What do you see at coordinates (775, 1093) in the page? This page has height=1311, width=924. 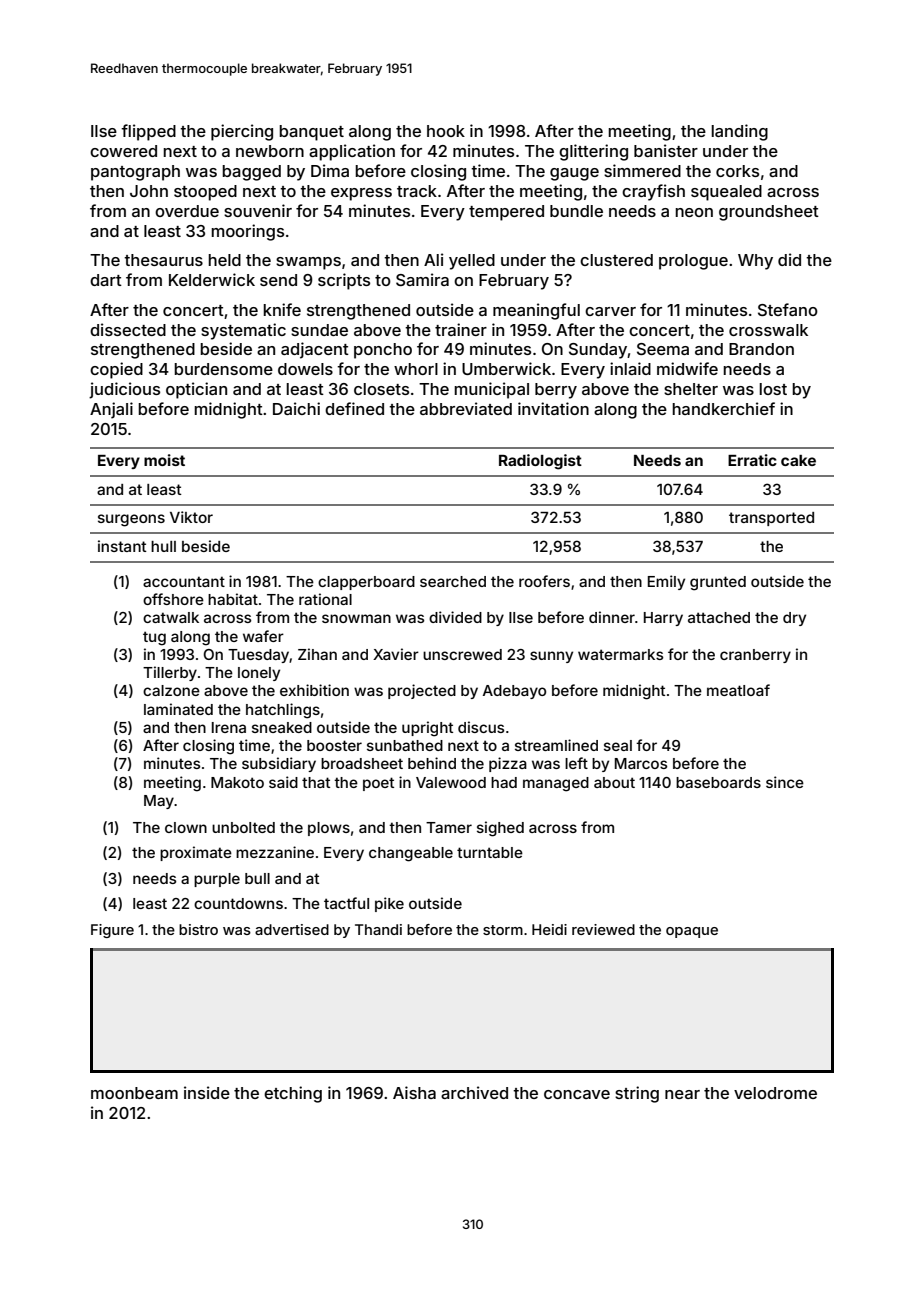 I see `velodrome` at bounding box center [775, 1093].
